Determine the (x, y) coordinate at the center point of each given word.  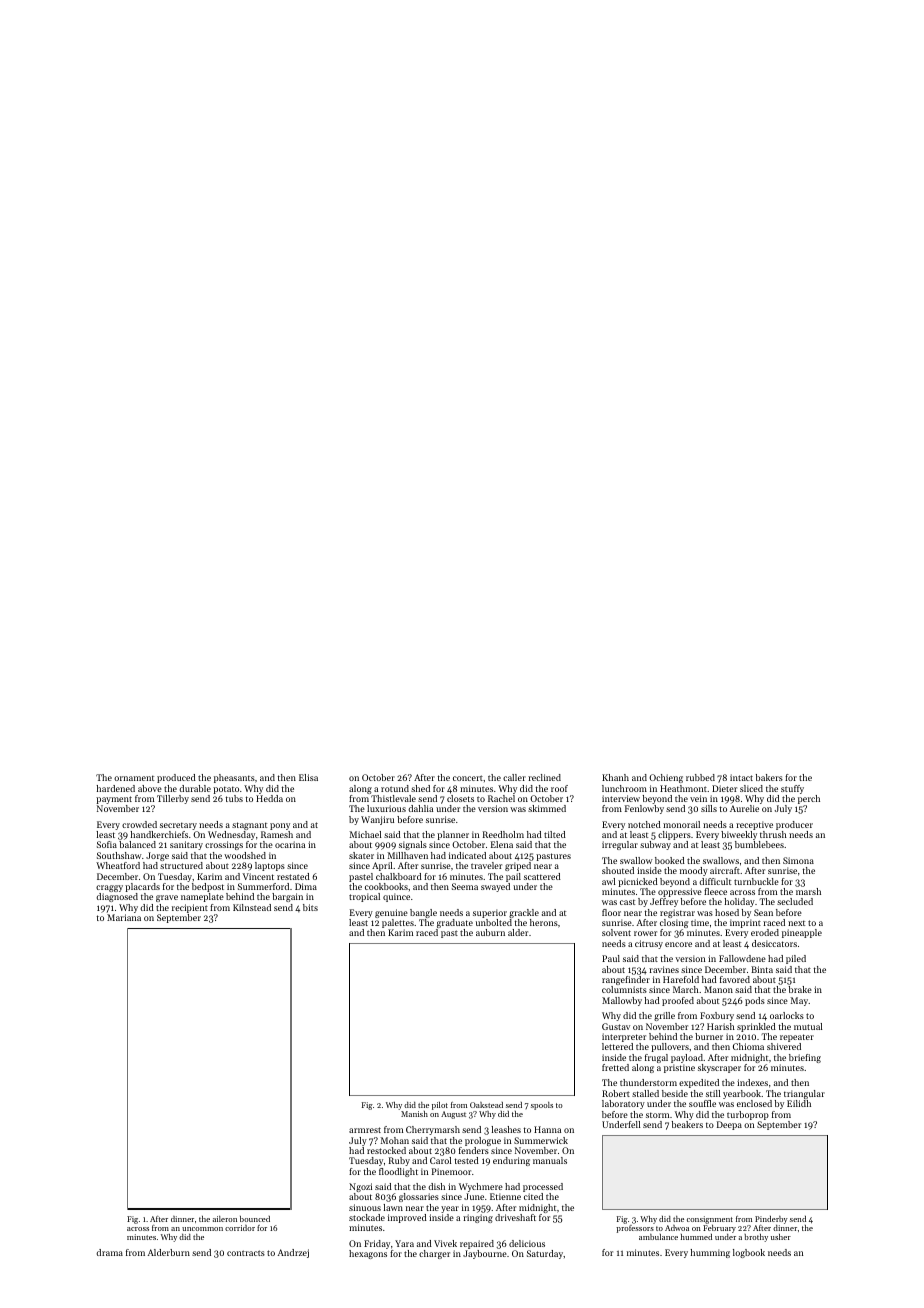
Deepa (729, 1125)
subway (655, 845)
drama (109, 1252)
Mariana (124, 917)
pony (280, 826)
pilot (440, 1106)
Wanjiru (377, 820)
